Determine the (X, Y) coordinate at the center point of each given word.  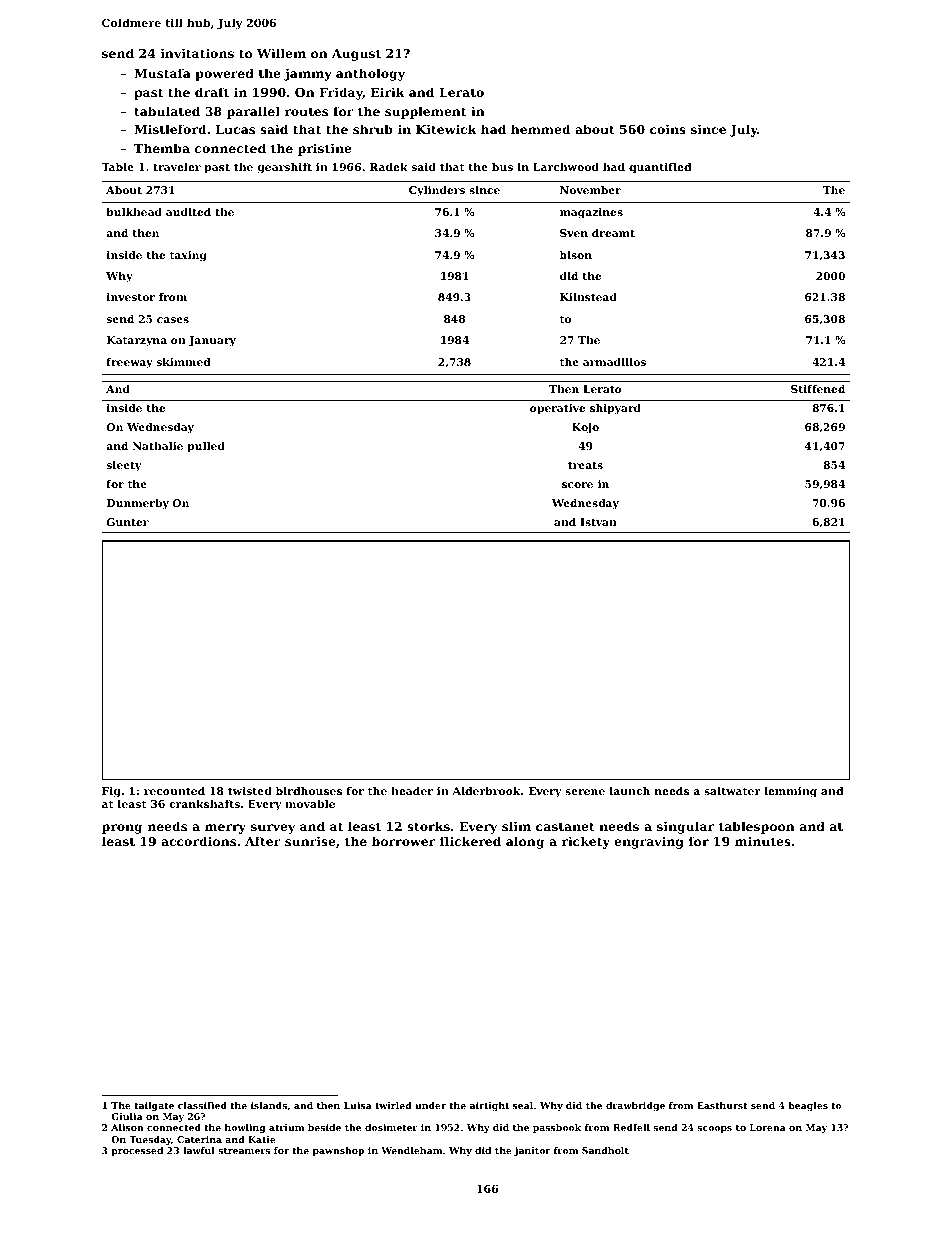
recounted (174, 791)
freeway (129, 363)
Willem (281, 53)
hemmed (541, 129)
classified (202, 1105)
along (525, 842)
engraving (649, 842)
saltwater (732, 791)
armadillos (614, 362)
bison (576, 255)
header (412, 791)
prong (122, 829)
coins (668, 129)
